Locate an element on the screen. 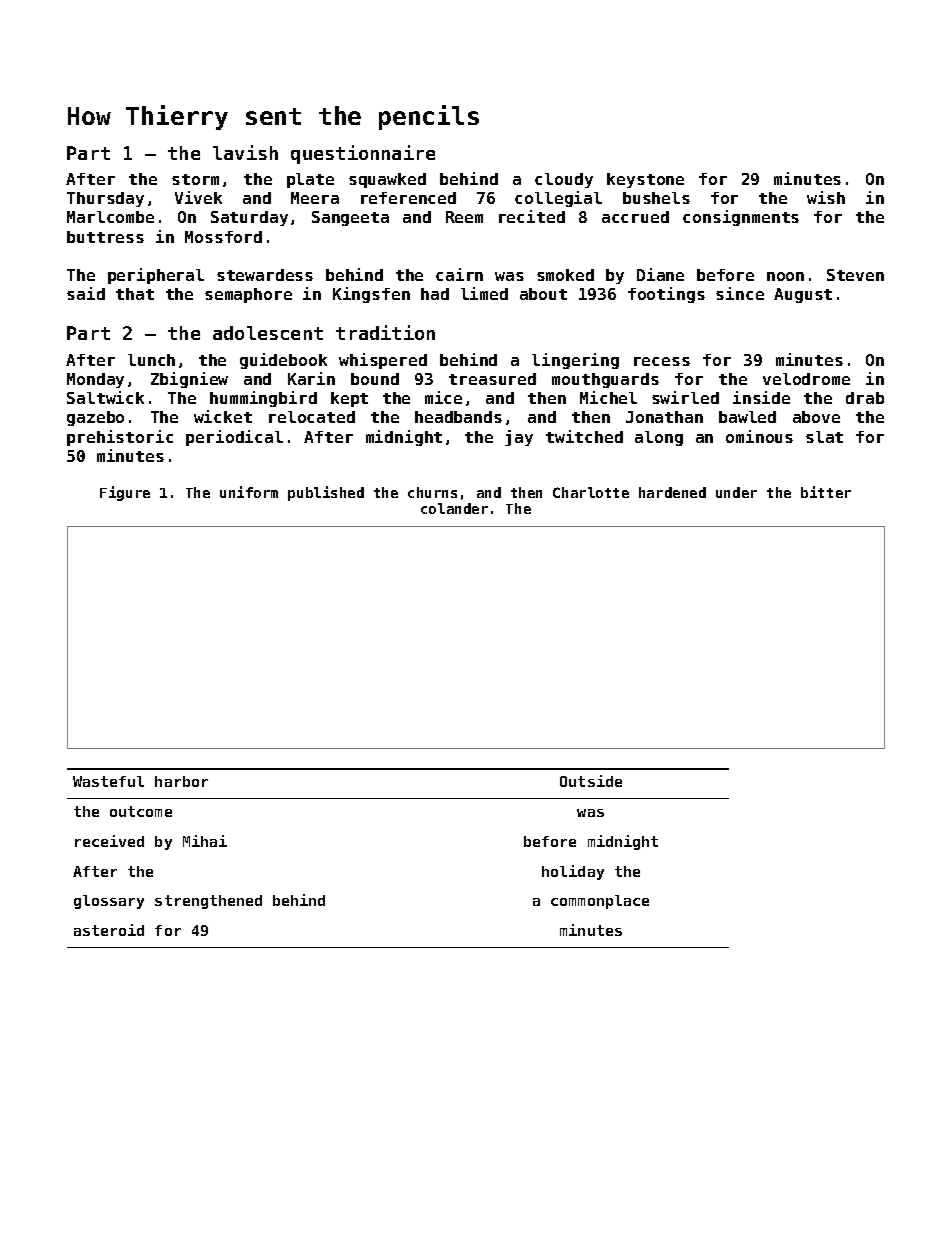  Saltwick is located at coordinates (105, 397).
